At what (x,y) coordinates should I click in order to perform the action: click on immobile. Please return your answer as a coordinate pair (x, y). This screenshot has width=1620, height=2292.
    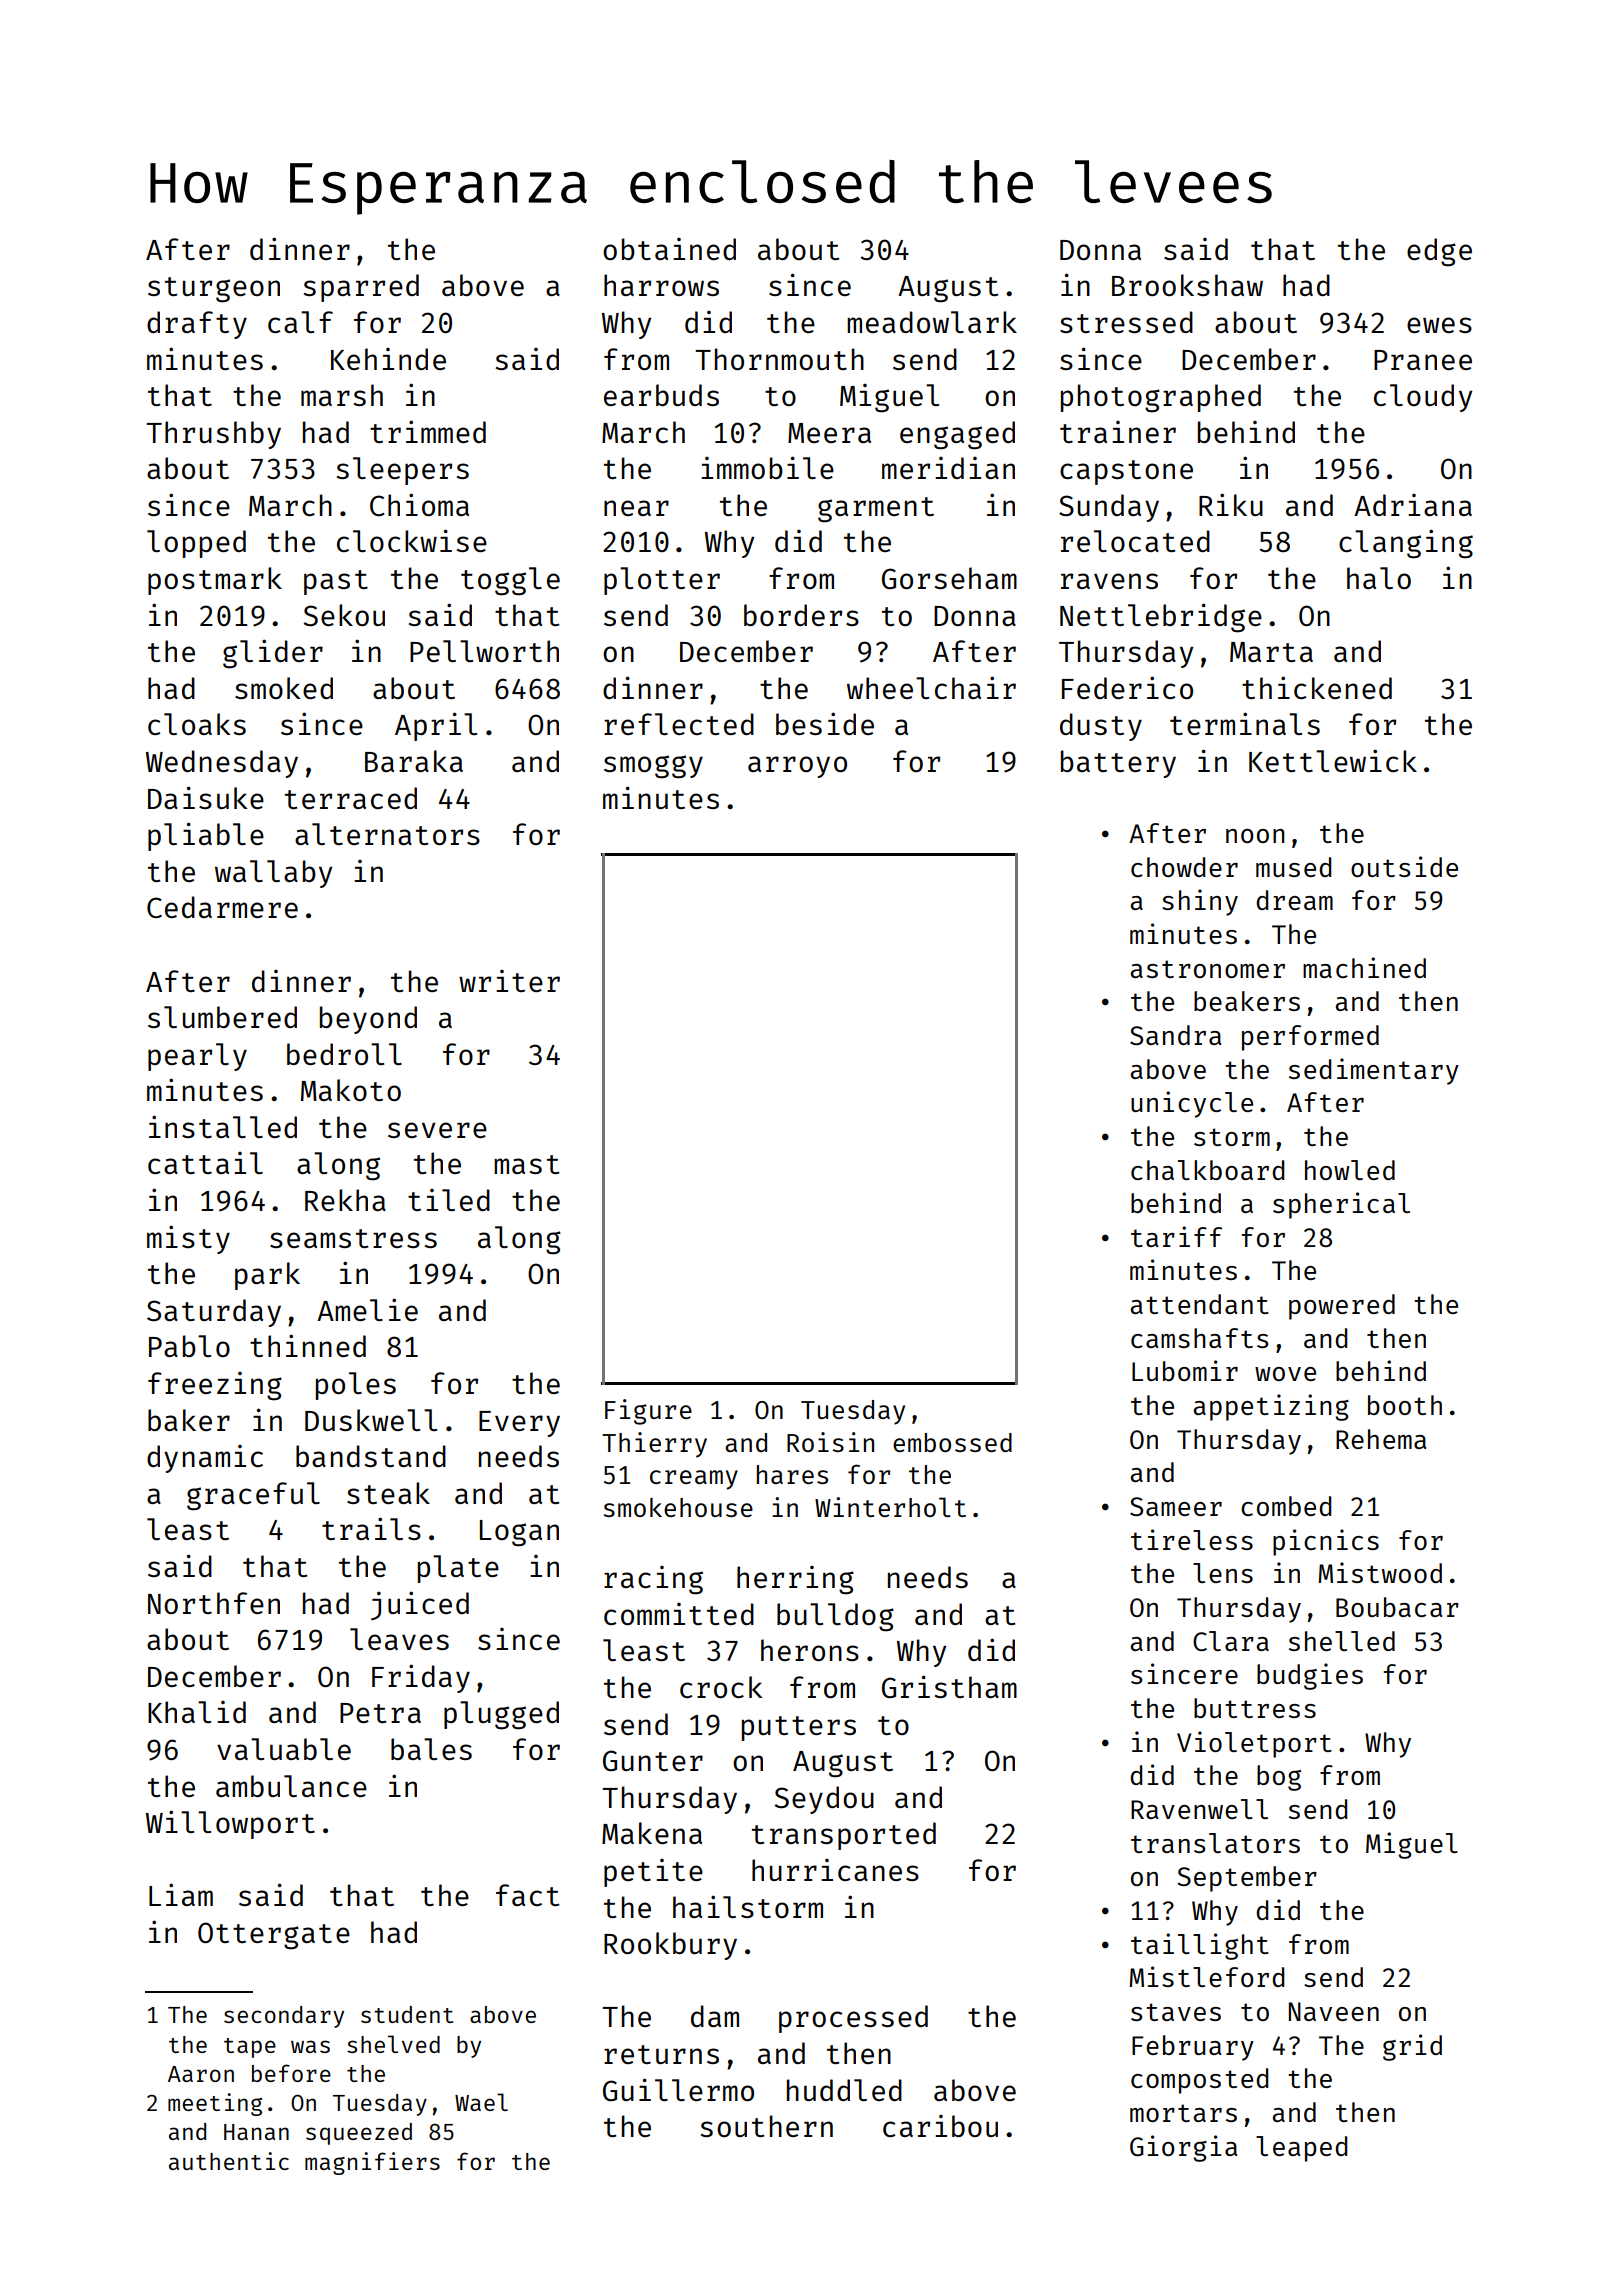
    Looking at the image, I should click on (767, 467).
